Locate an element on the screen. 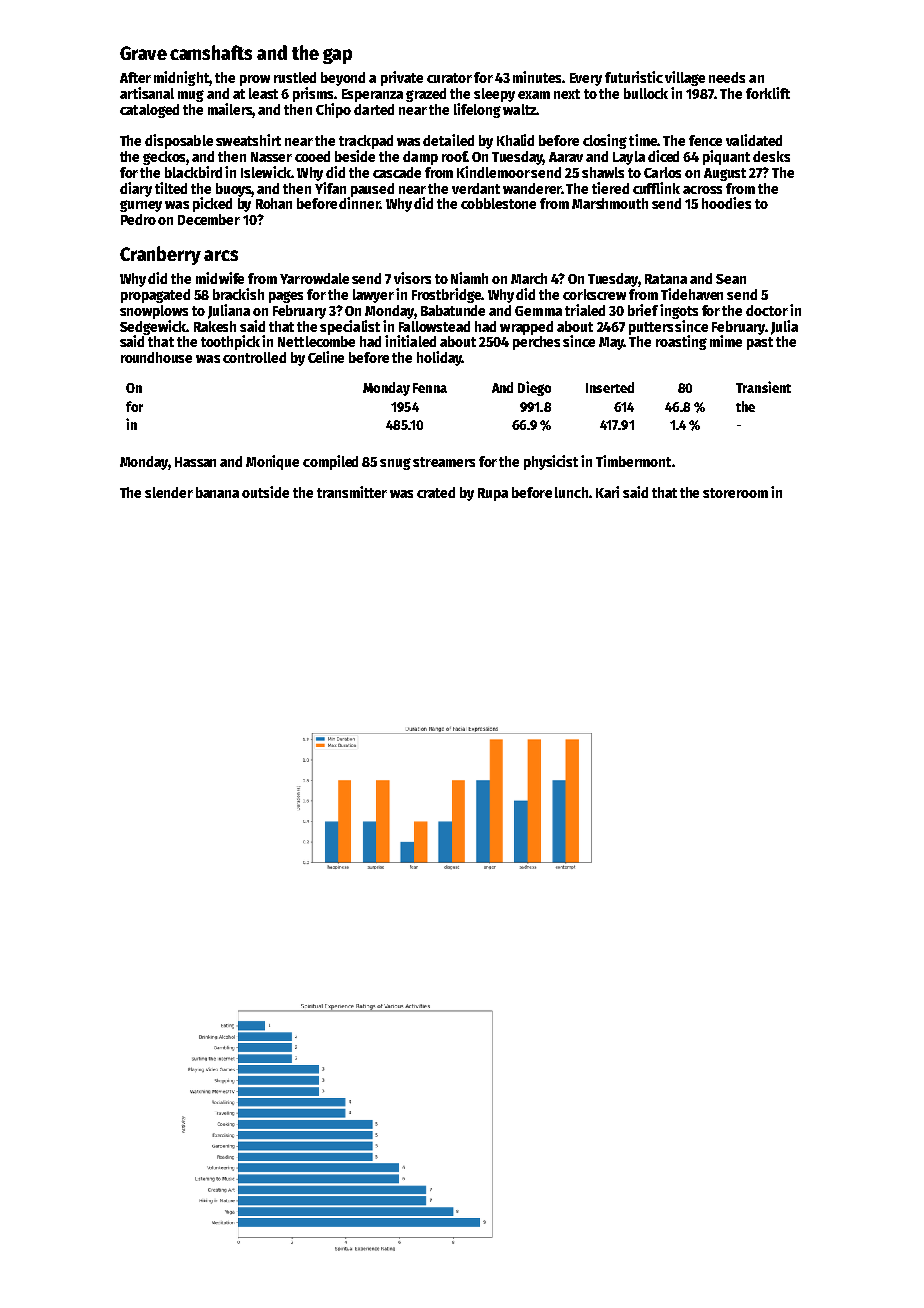  gap is located at coordinates (337, 56).
